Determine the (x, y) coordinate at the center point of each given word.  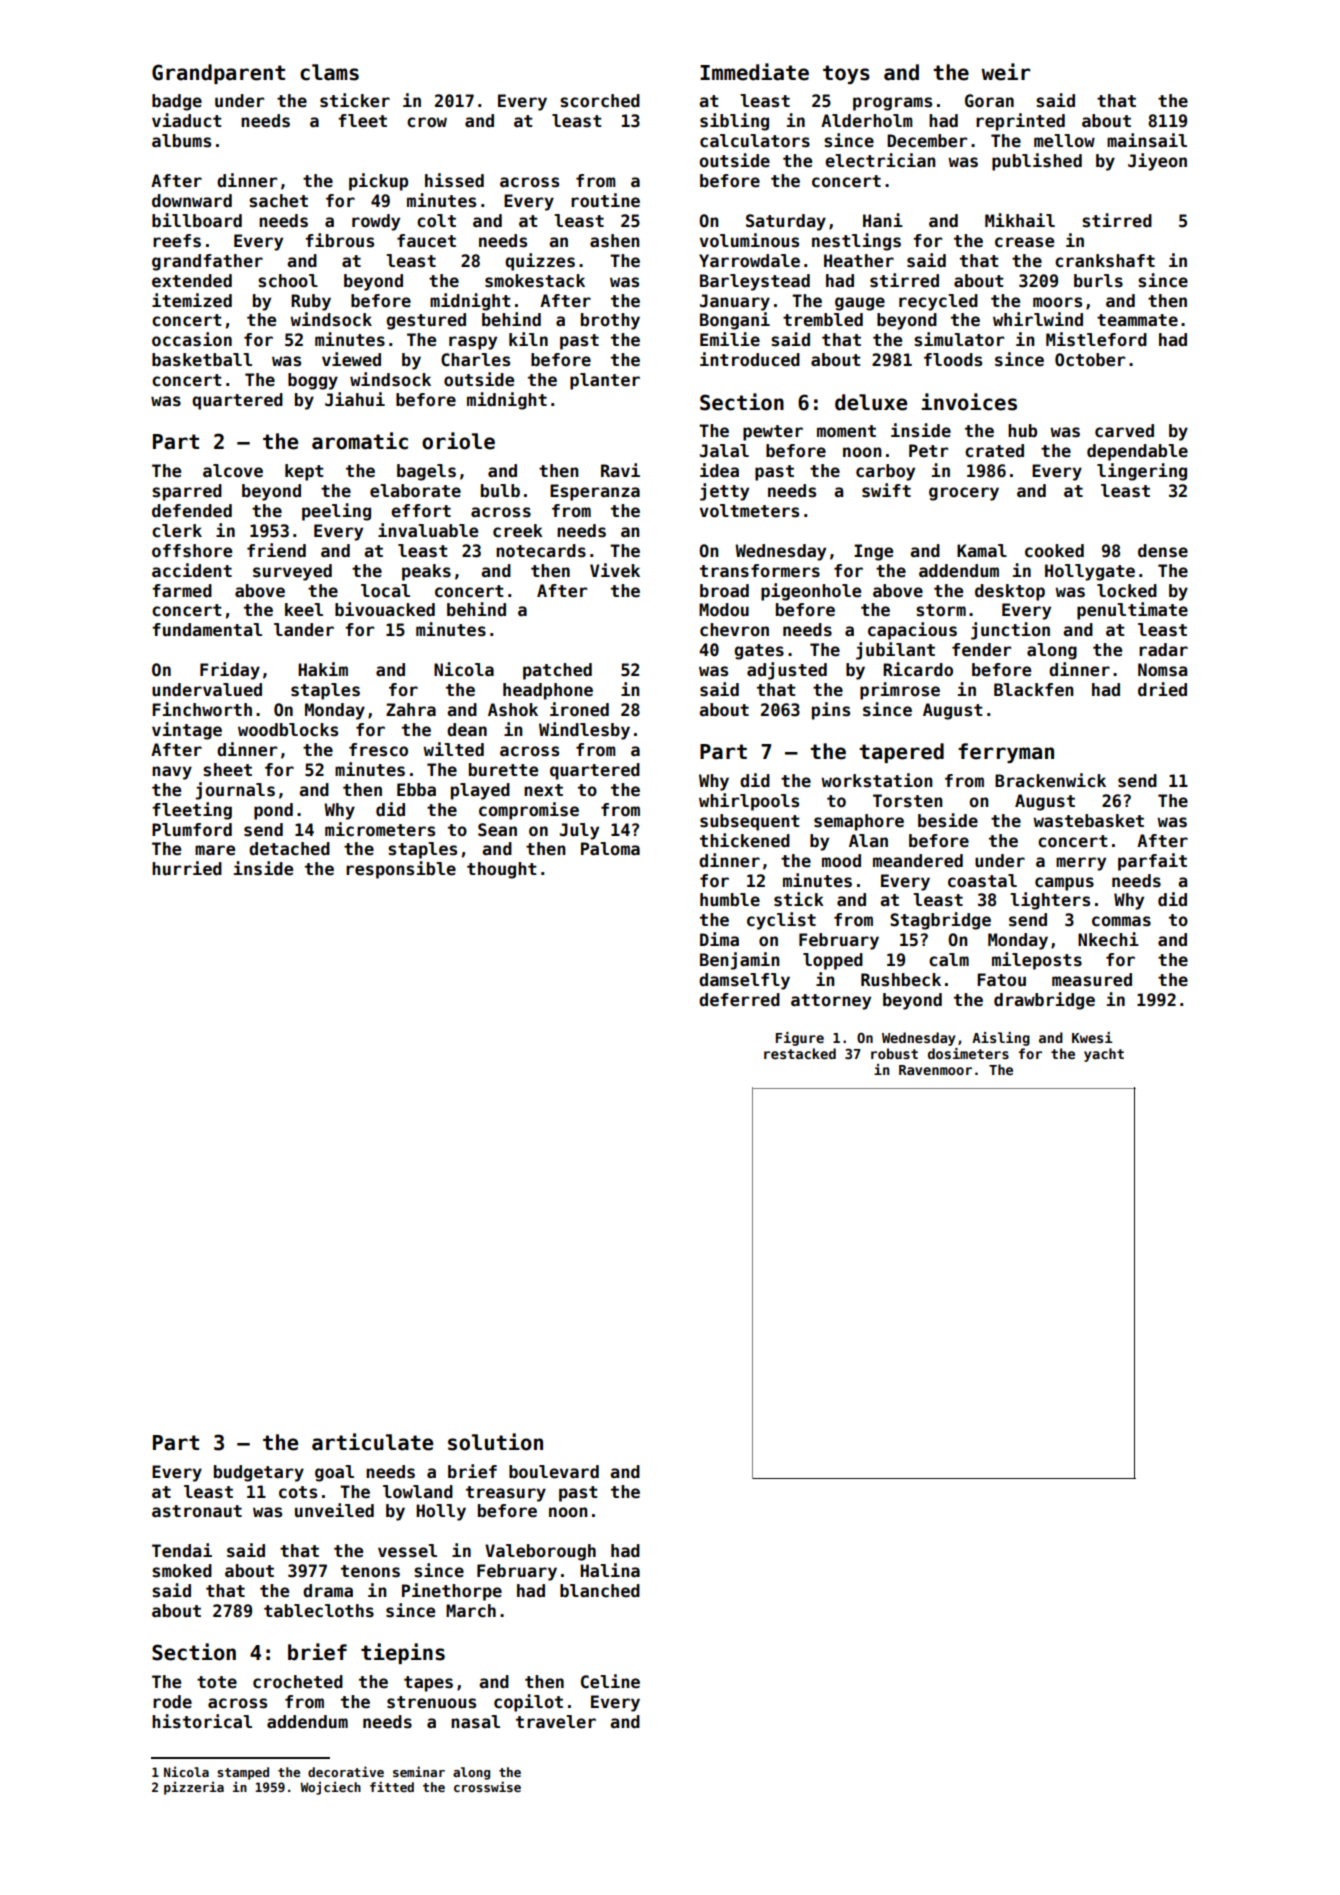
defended (192, 511)
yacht (1104, 1055)
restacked (800, 1053)
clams (329, 72)
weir (1005, 72)
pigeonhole (811, 592)
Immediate (754, 72)
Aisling (1001, 1039)
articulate (372, 1442)
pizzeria (194, 1788)
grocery (964, 494)
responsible (401, 870)
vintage (187, 731)
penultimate (1132, 611)
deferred (739, 1000)
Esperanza (595, 492)
